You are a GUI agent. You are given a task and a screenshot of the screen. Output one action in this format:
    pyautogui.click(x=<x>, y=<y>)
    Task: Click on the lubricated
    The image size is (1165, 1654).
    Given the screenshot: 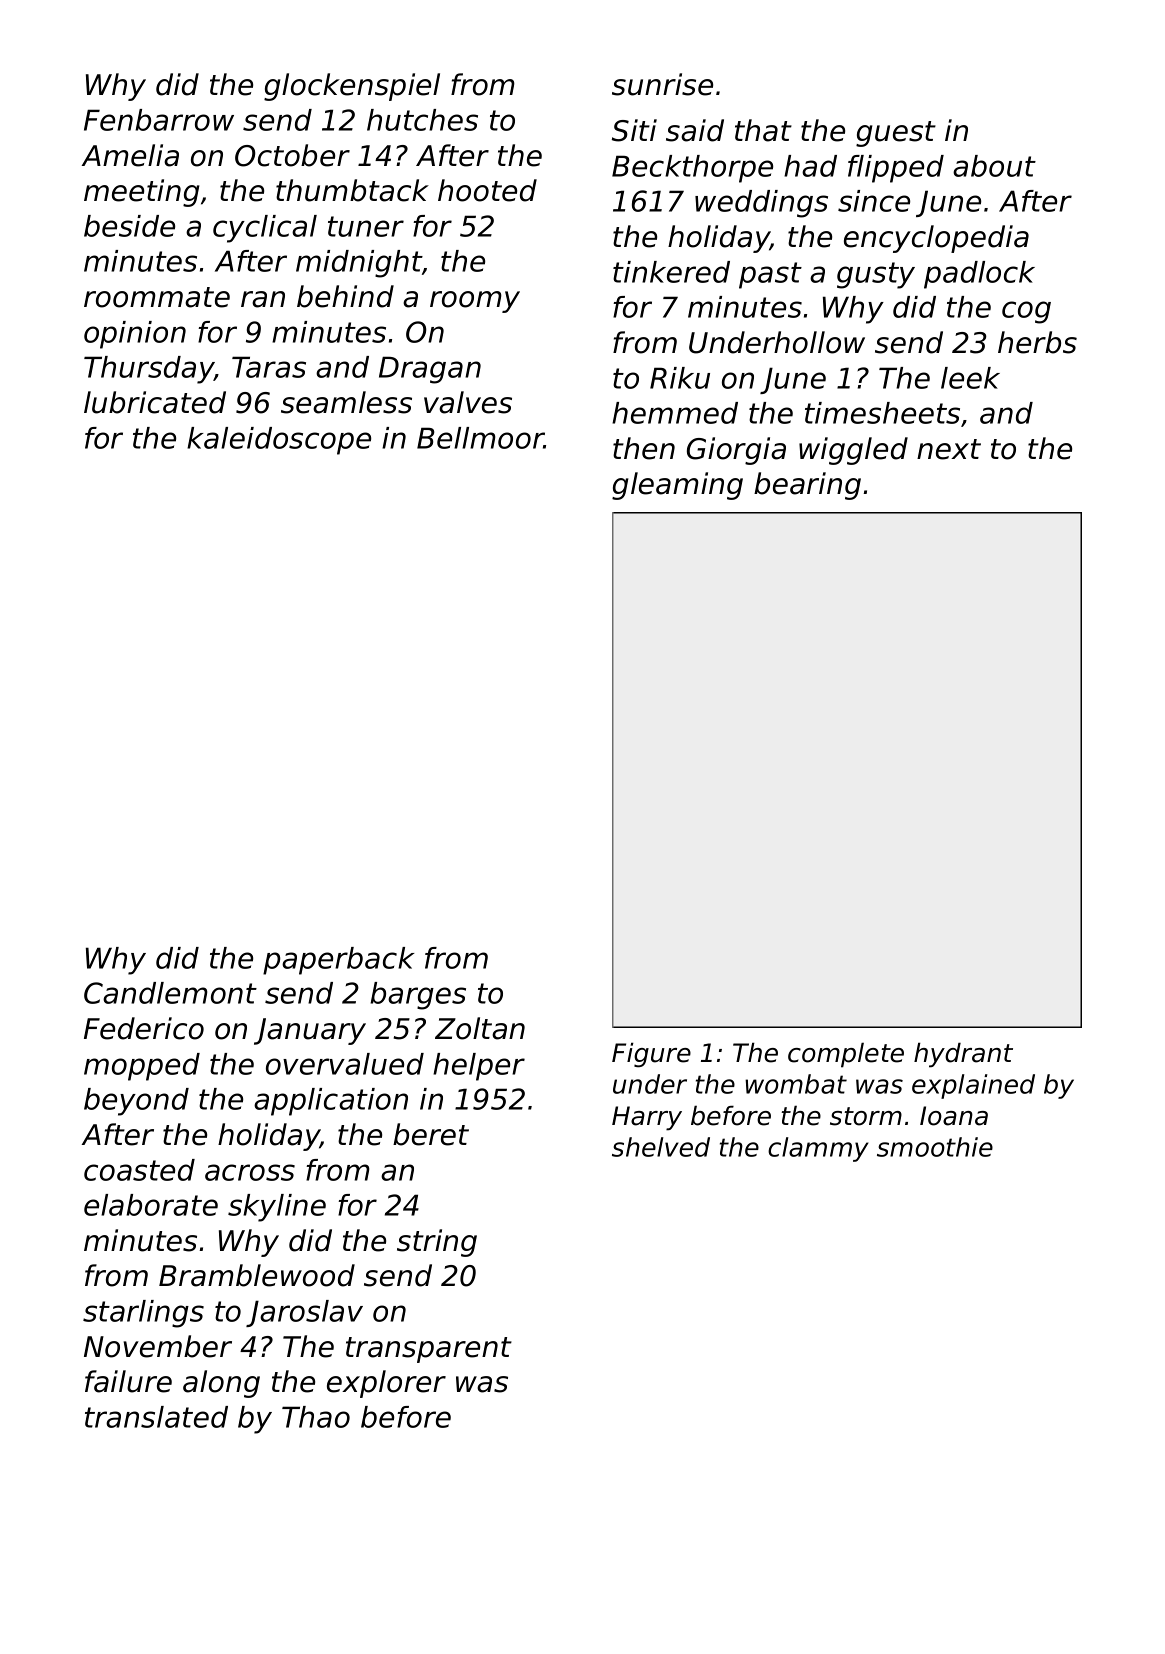 What is the action you would take?
    pyautogui.click(x=155, y=402)
